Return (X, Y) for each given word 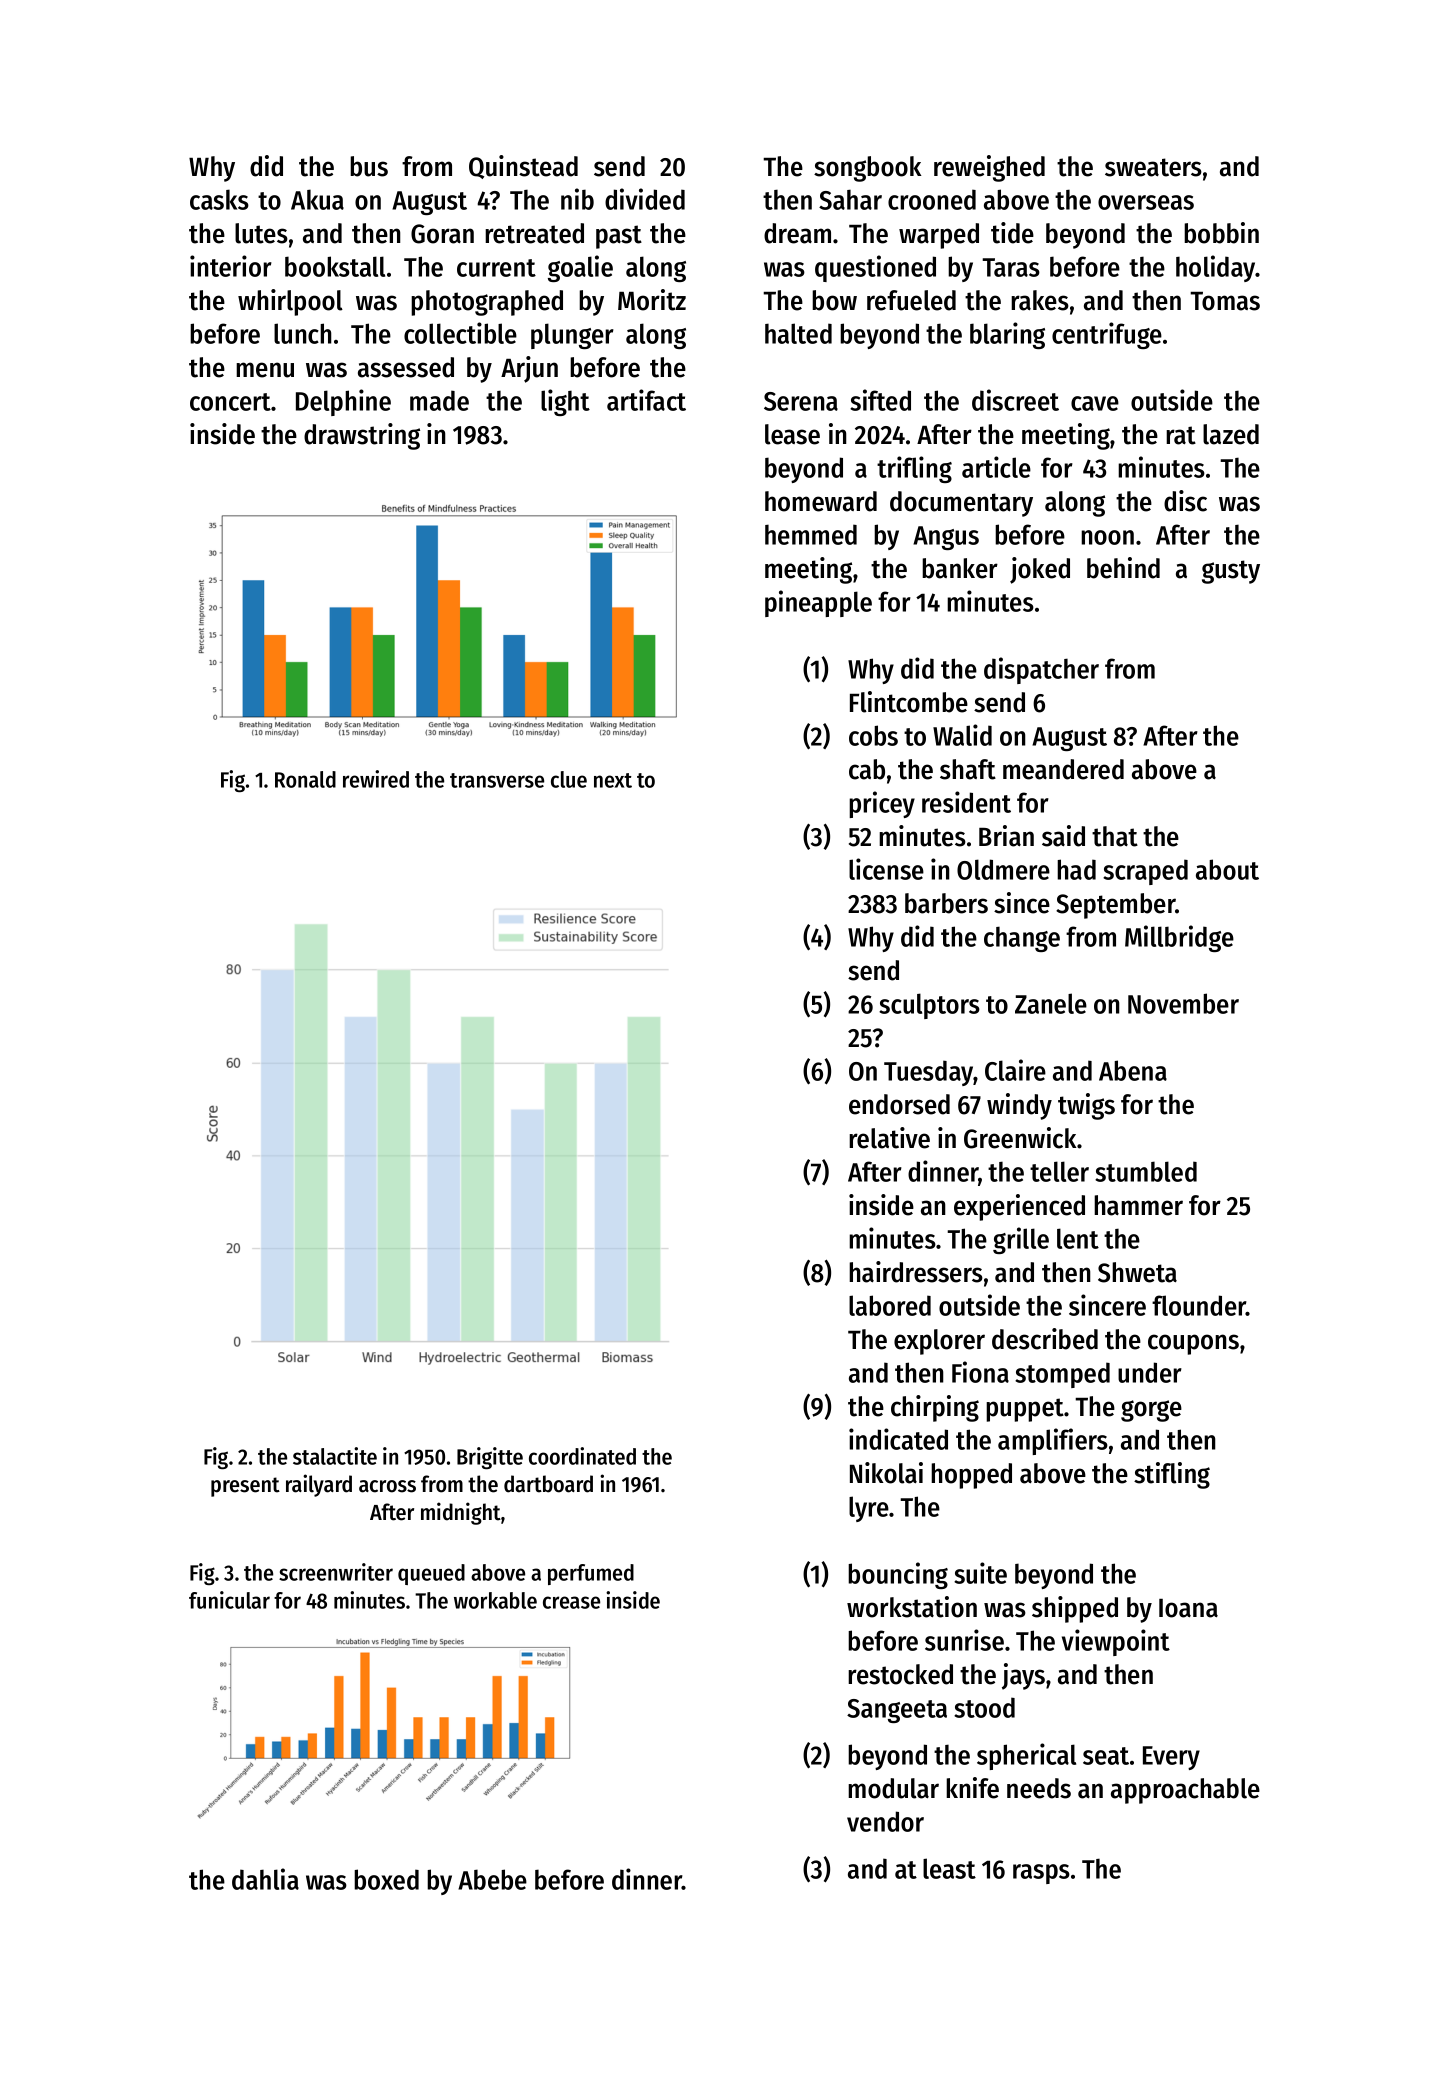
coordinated (582, 1456)
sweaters (1153, 167)
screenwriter (336, 1572)
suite (980, 1573)
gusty (1231, 572)
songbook (868, 169)
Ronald (305, 779)
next (613, 780)
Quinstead (523, 167)
